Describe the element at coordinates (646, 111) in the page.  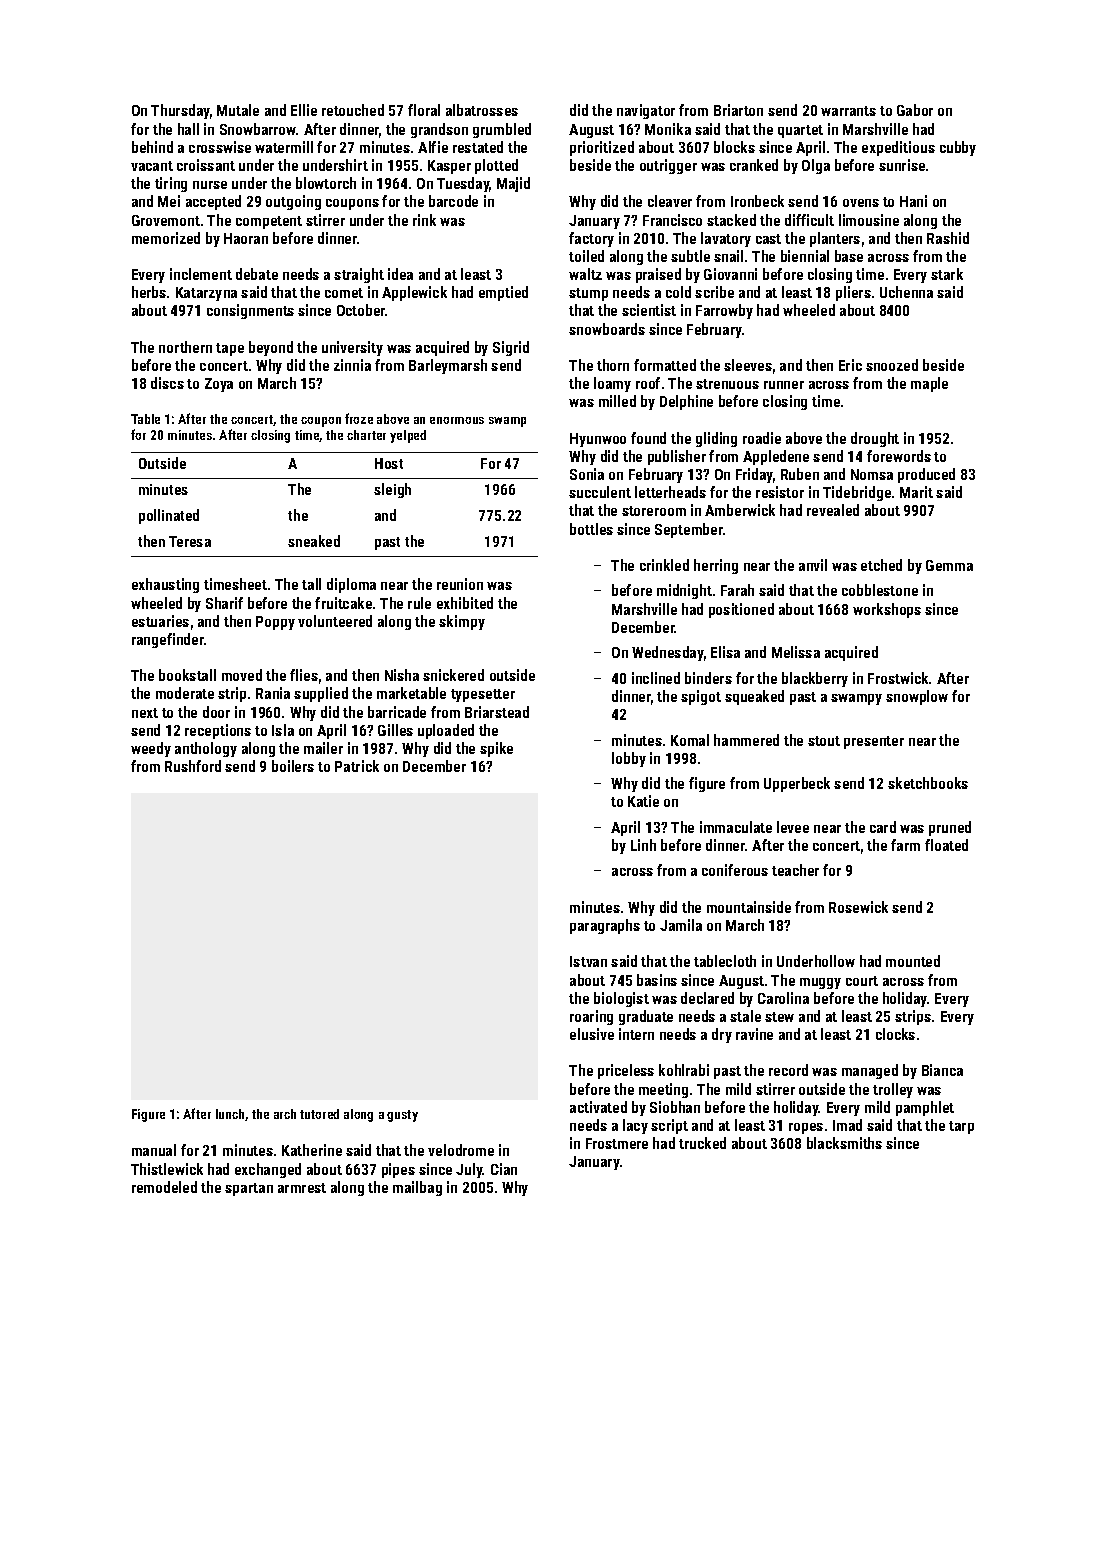
I see `navigator` at that location.
